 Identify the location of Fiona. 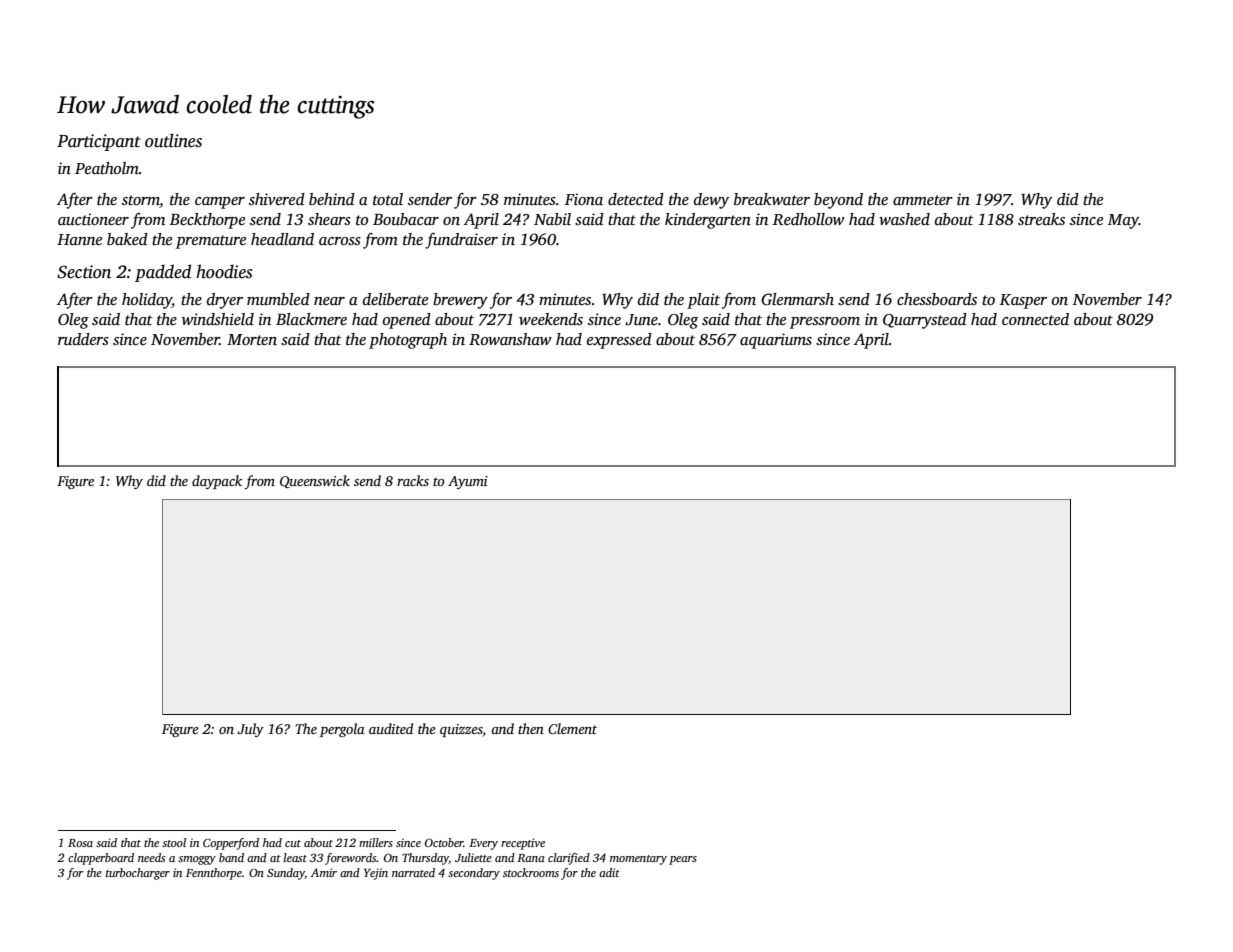
(584, 199).
